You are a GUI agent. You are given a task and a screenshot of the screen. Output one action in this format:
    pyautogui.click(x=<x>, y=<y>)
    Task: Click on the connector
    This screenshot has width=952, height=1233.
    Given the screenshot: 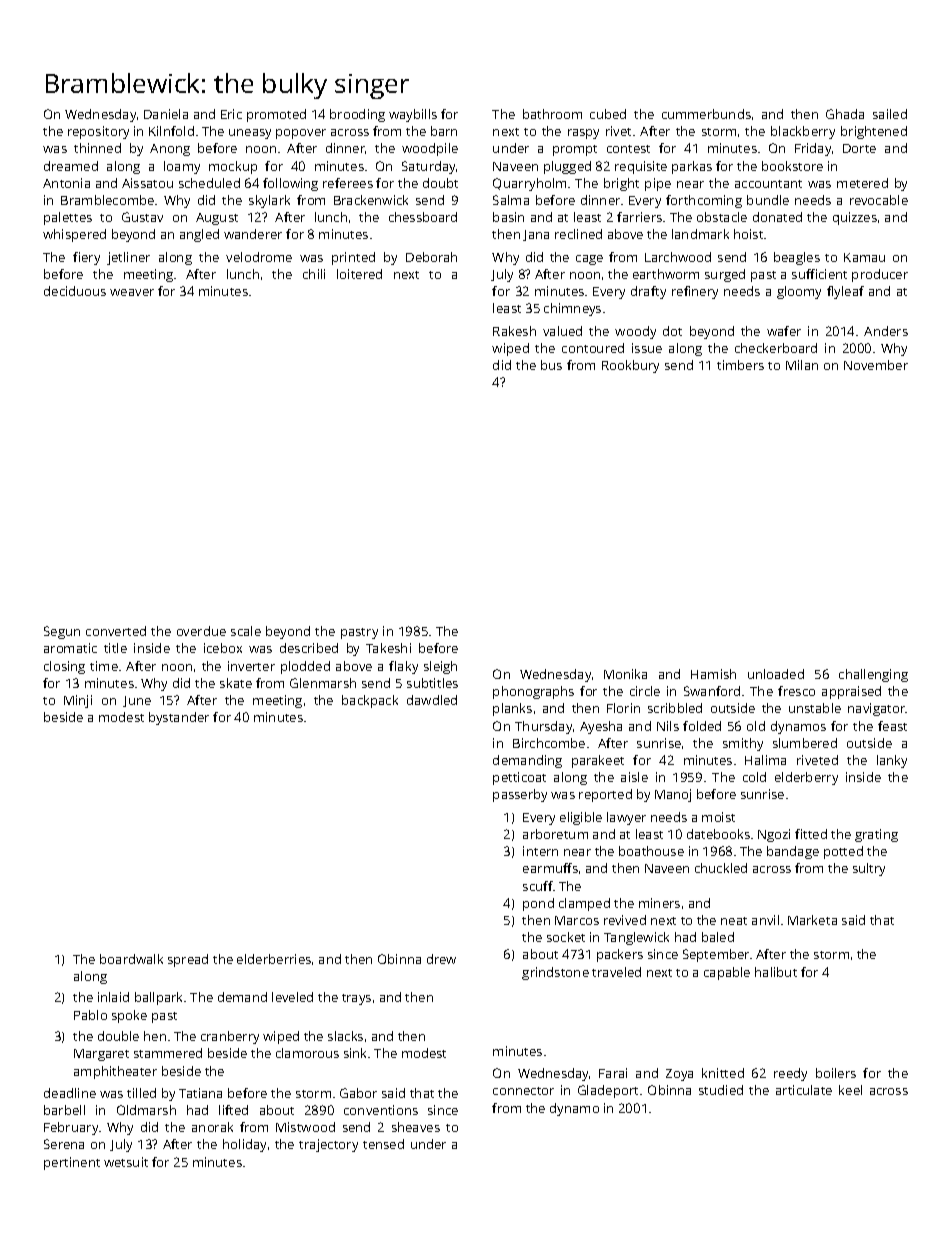 What is the action you would take?
    pyautogui.click(x=523, y=1091)
